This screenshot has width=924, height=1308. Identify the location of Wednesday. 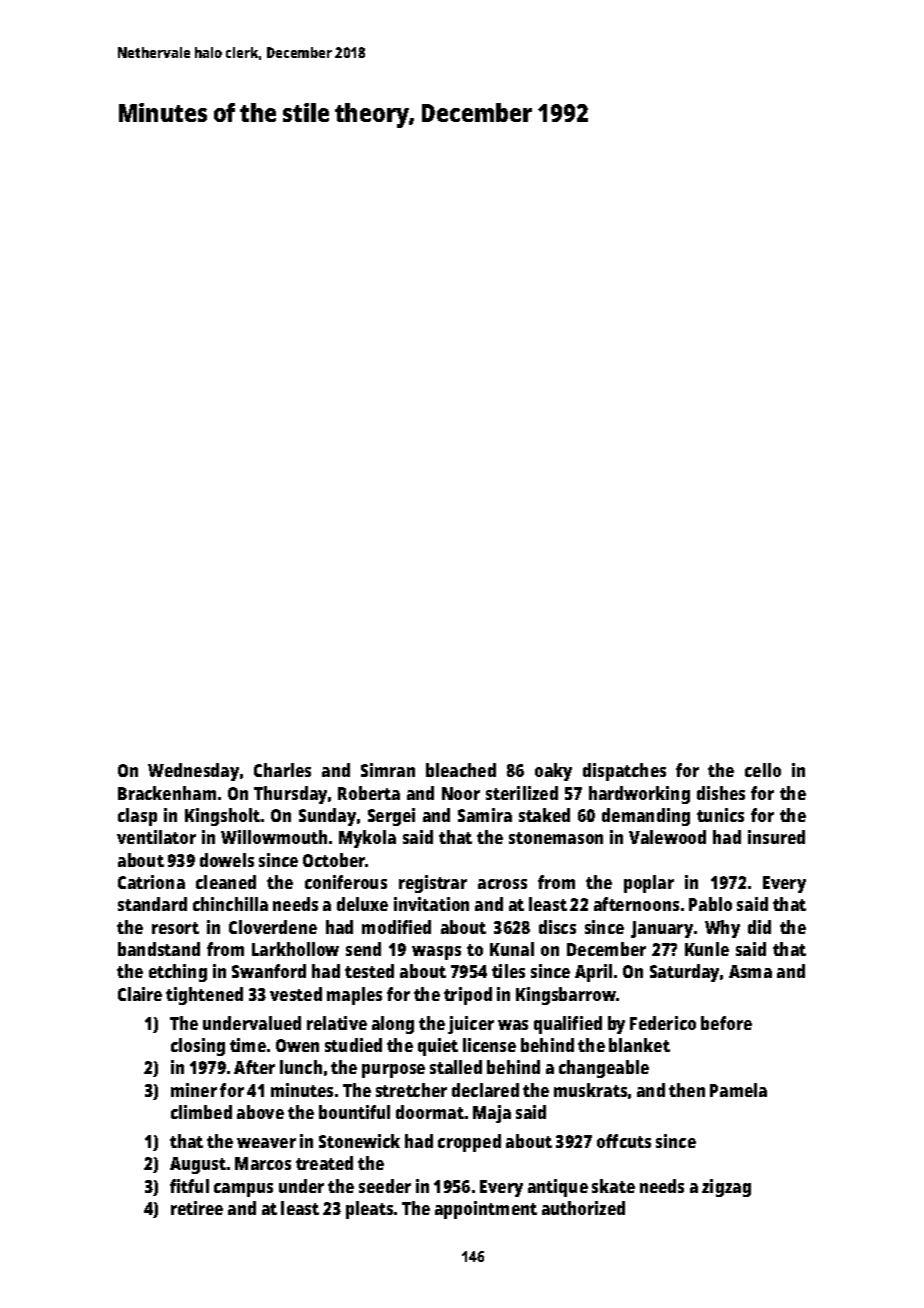
(193, 772).
